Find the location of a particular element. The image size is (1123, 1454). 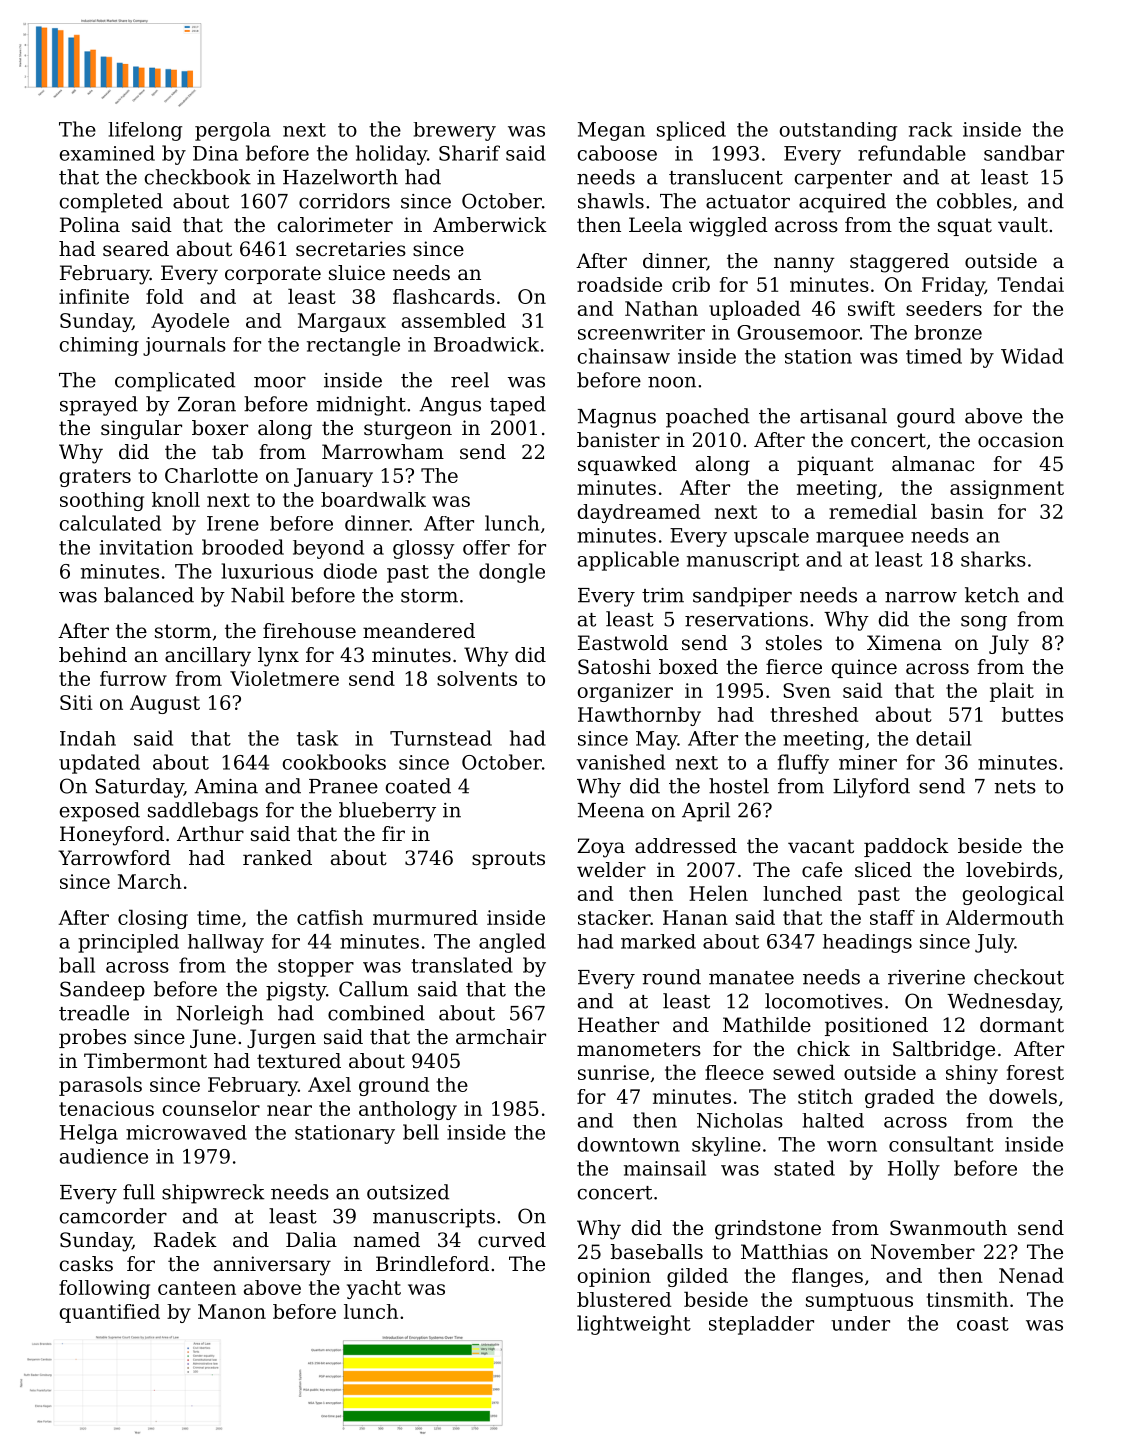

gourd is located at coordinates (926, 418).
